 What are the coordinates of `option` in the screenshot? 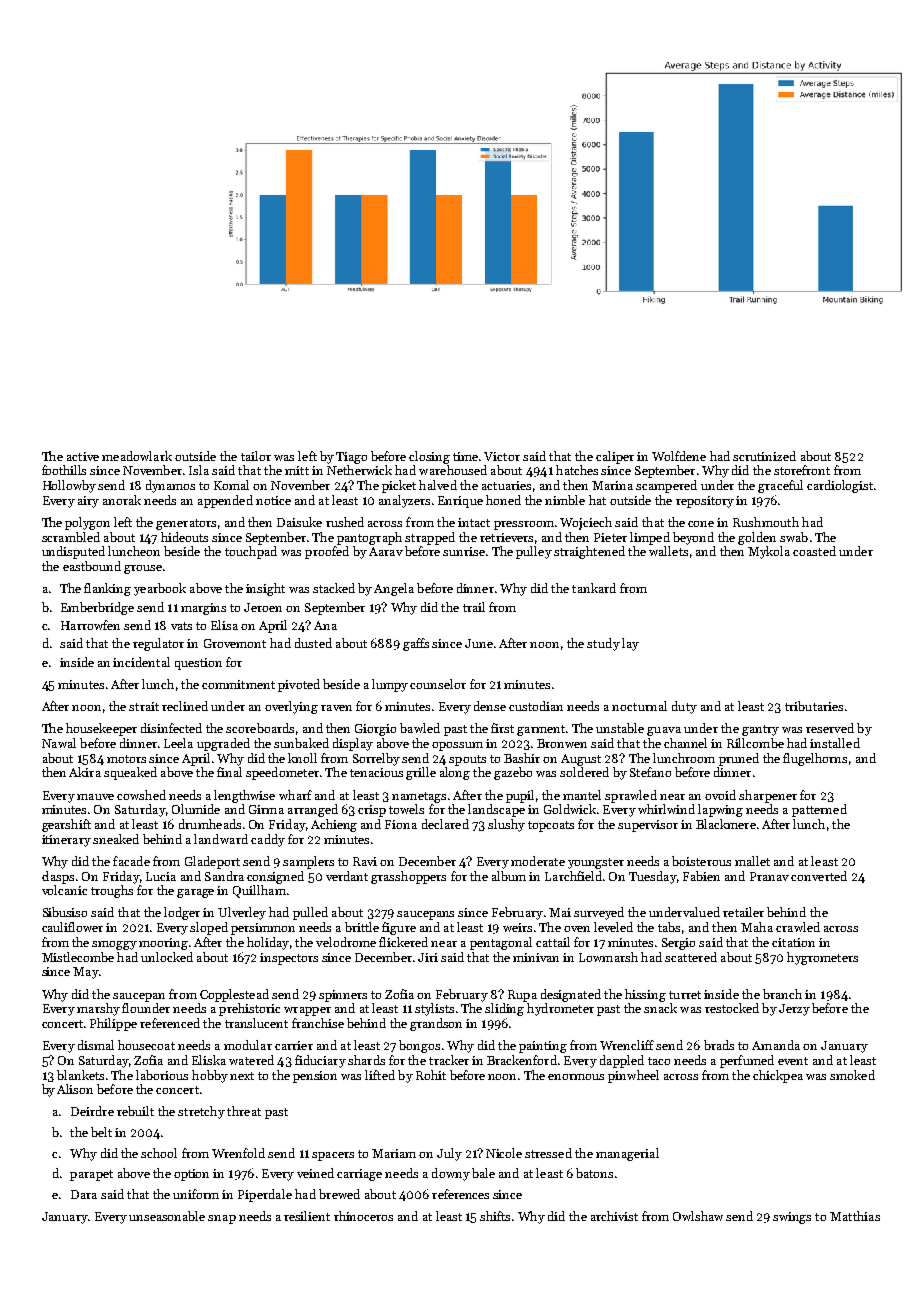 It's located at (191, 1175).
